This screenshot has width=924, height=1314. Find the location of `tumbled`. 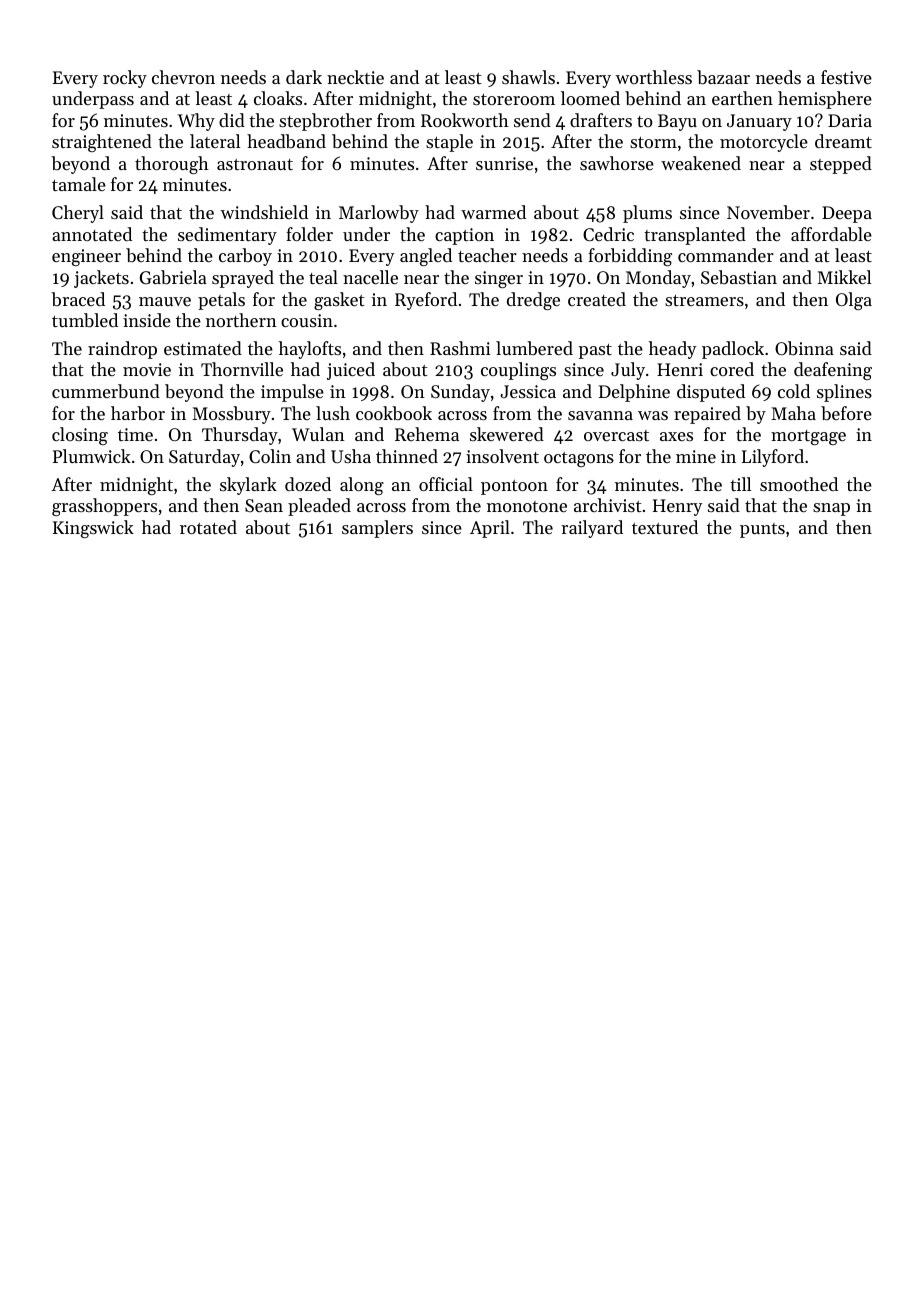

tumbled is located at coordinates (85, 320).
